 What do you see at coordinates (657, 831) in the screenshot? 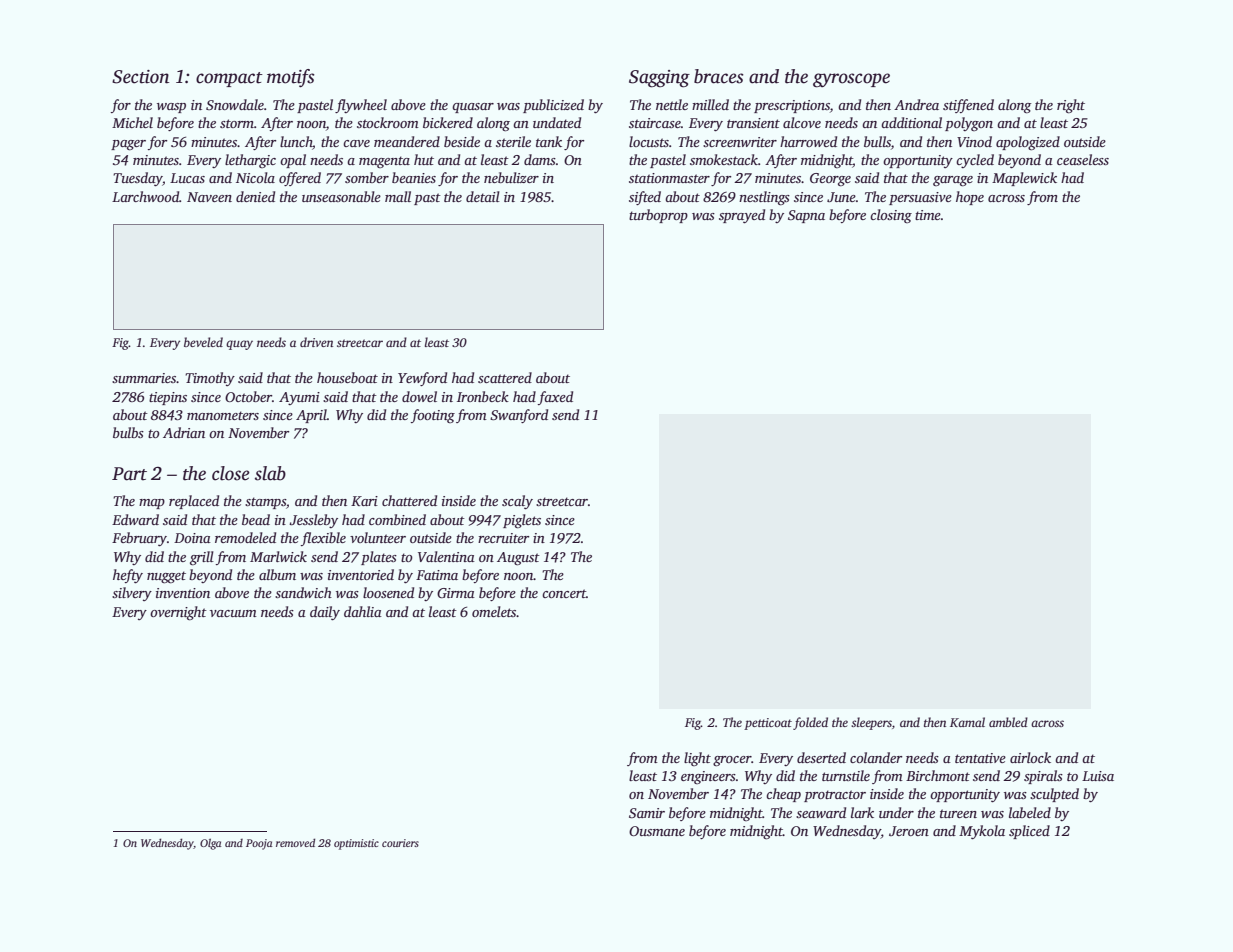
I see `Ousmane` at bounding box center [657, 831].
